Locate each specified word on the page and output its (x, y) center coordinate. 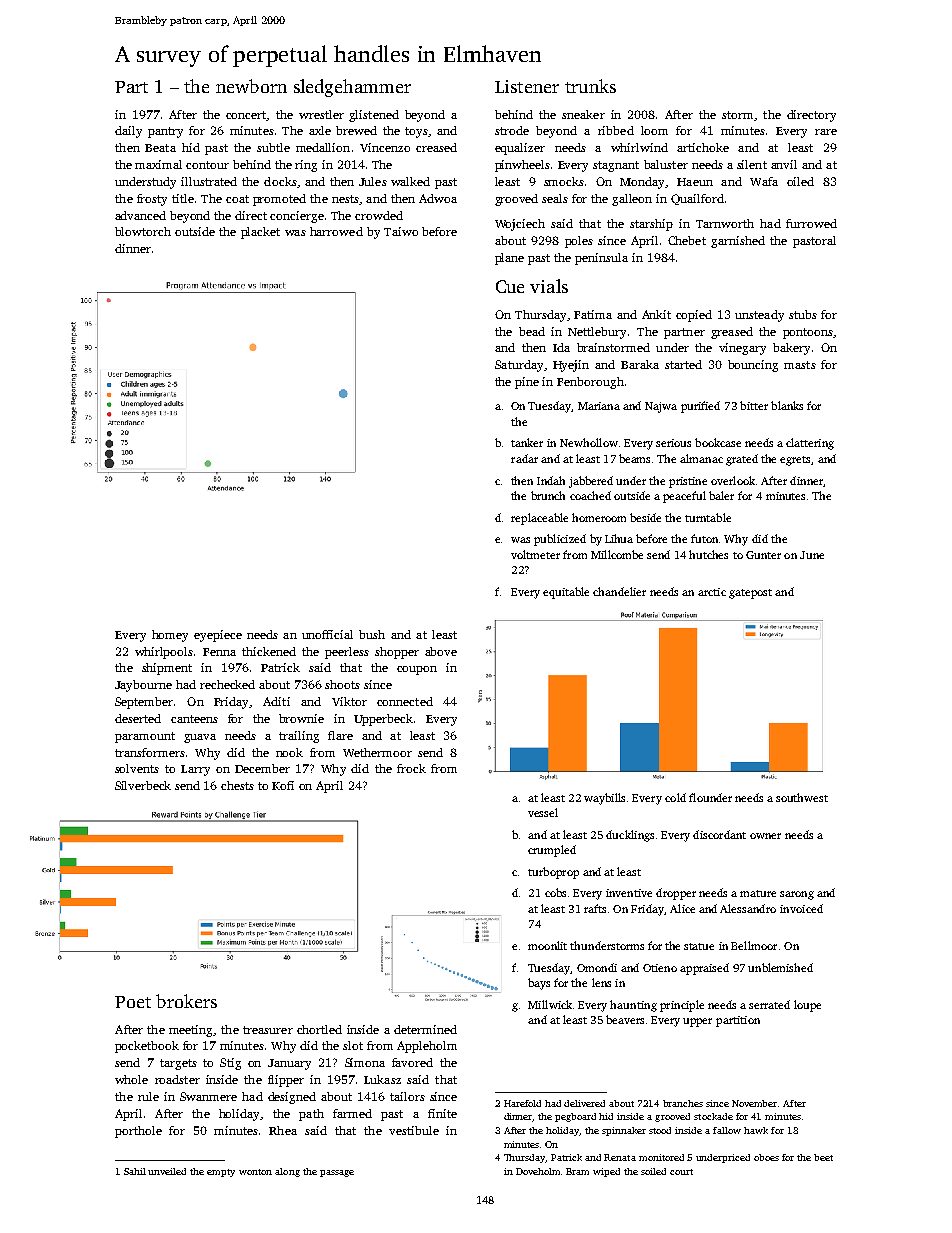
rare (826, 132)
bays (539, 984)
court (681, 1172)
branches (683, 1103)
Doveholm (538, 1171)
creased (436, 147)
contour (207, 165)
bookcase (718, 442)
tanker (527, 442)
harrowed (336, 231)
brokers (186, 1001)
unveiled (167, 1171)
